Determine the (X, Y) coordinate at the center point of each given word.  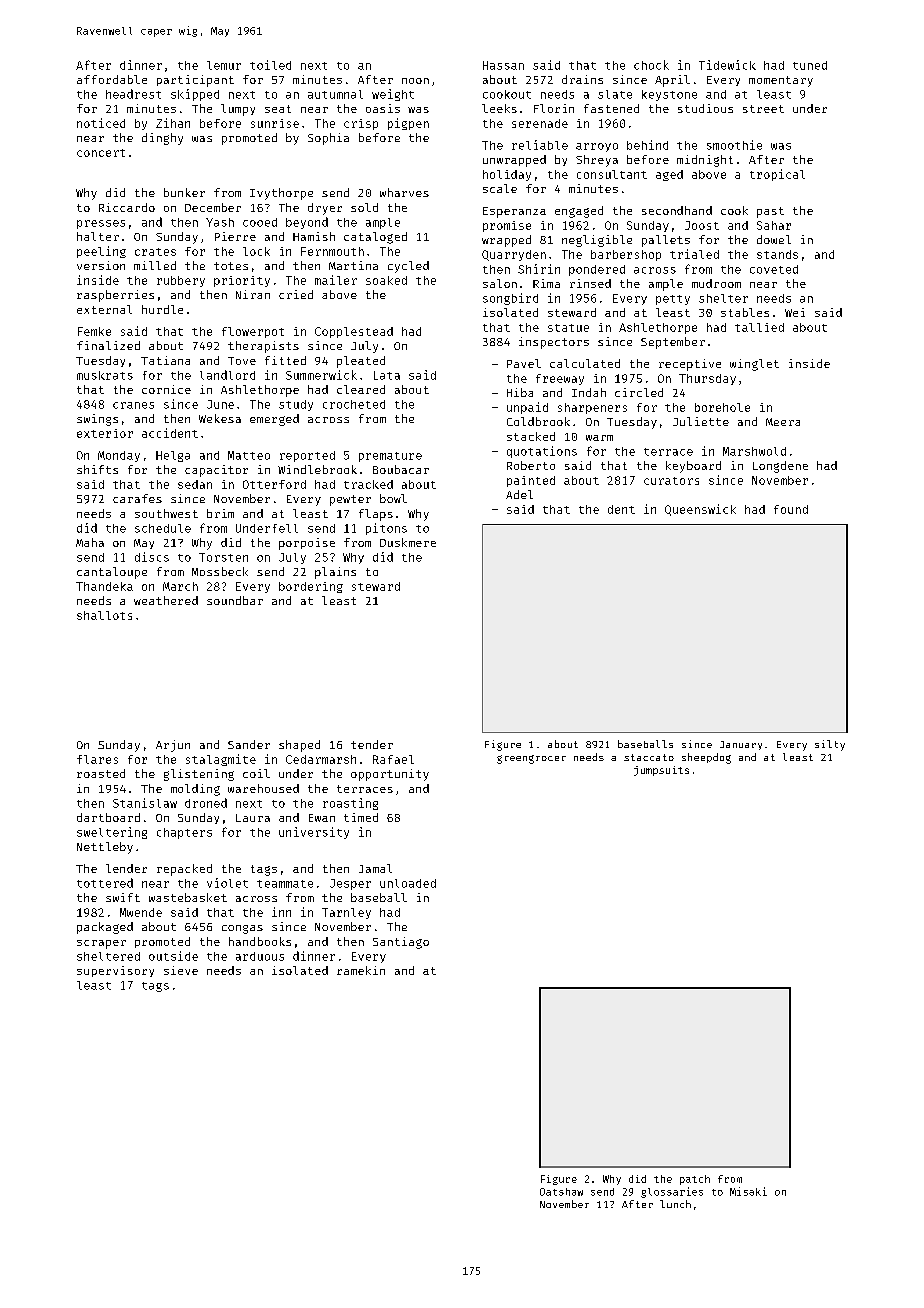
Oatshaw (561, 1192)
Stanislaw (145, 803)
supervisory (115, 971)
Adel (519, 494)
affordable (112, 79)
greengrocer (531, 759)
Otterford (274, 484)
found (791, 509)
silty (830, 745)
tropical (777, 175)
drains (582, 79)
